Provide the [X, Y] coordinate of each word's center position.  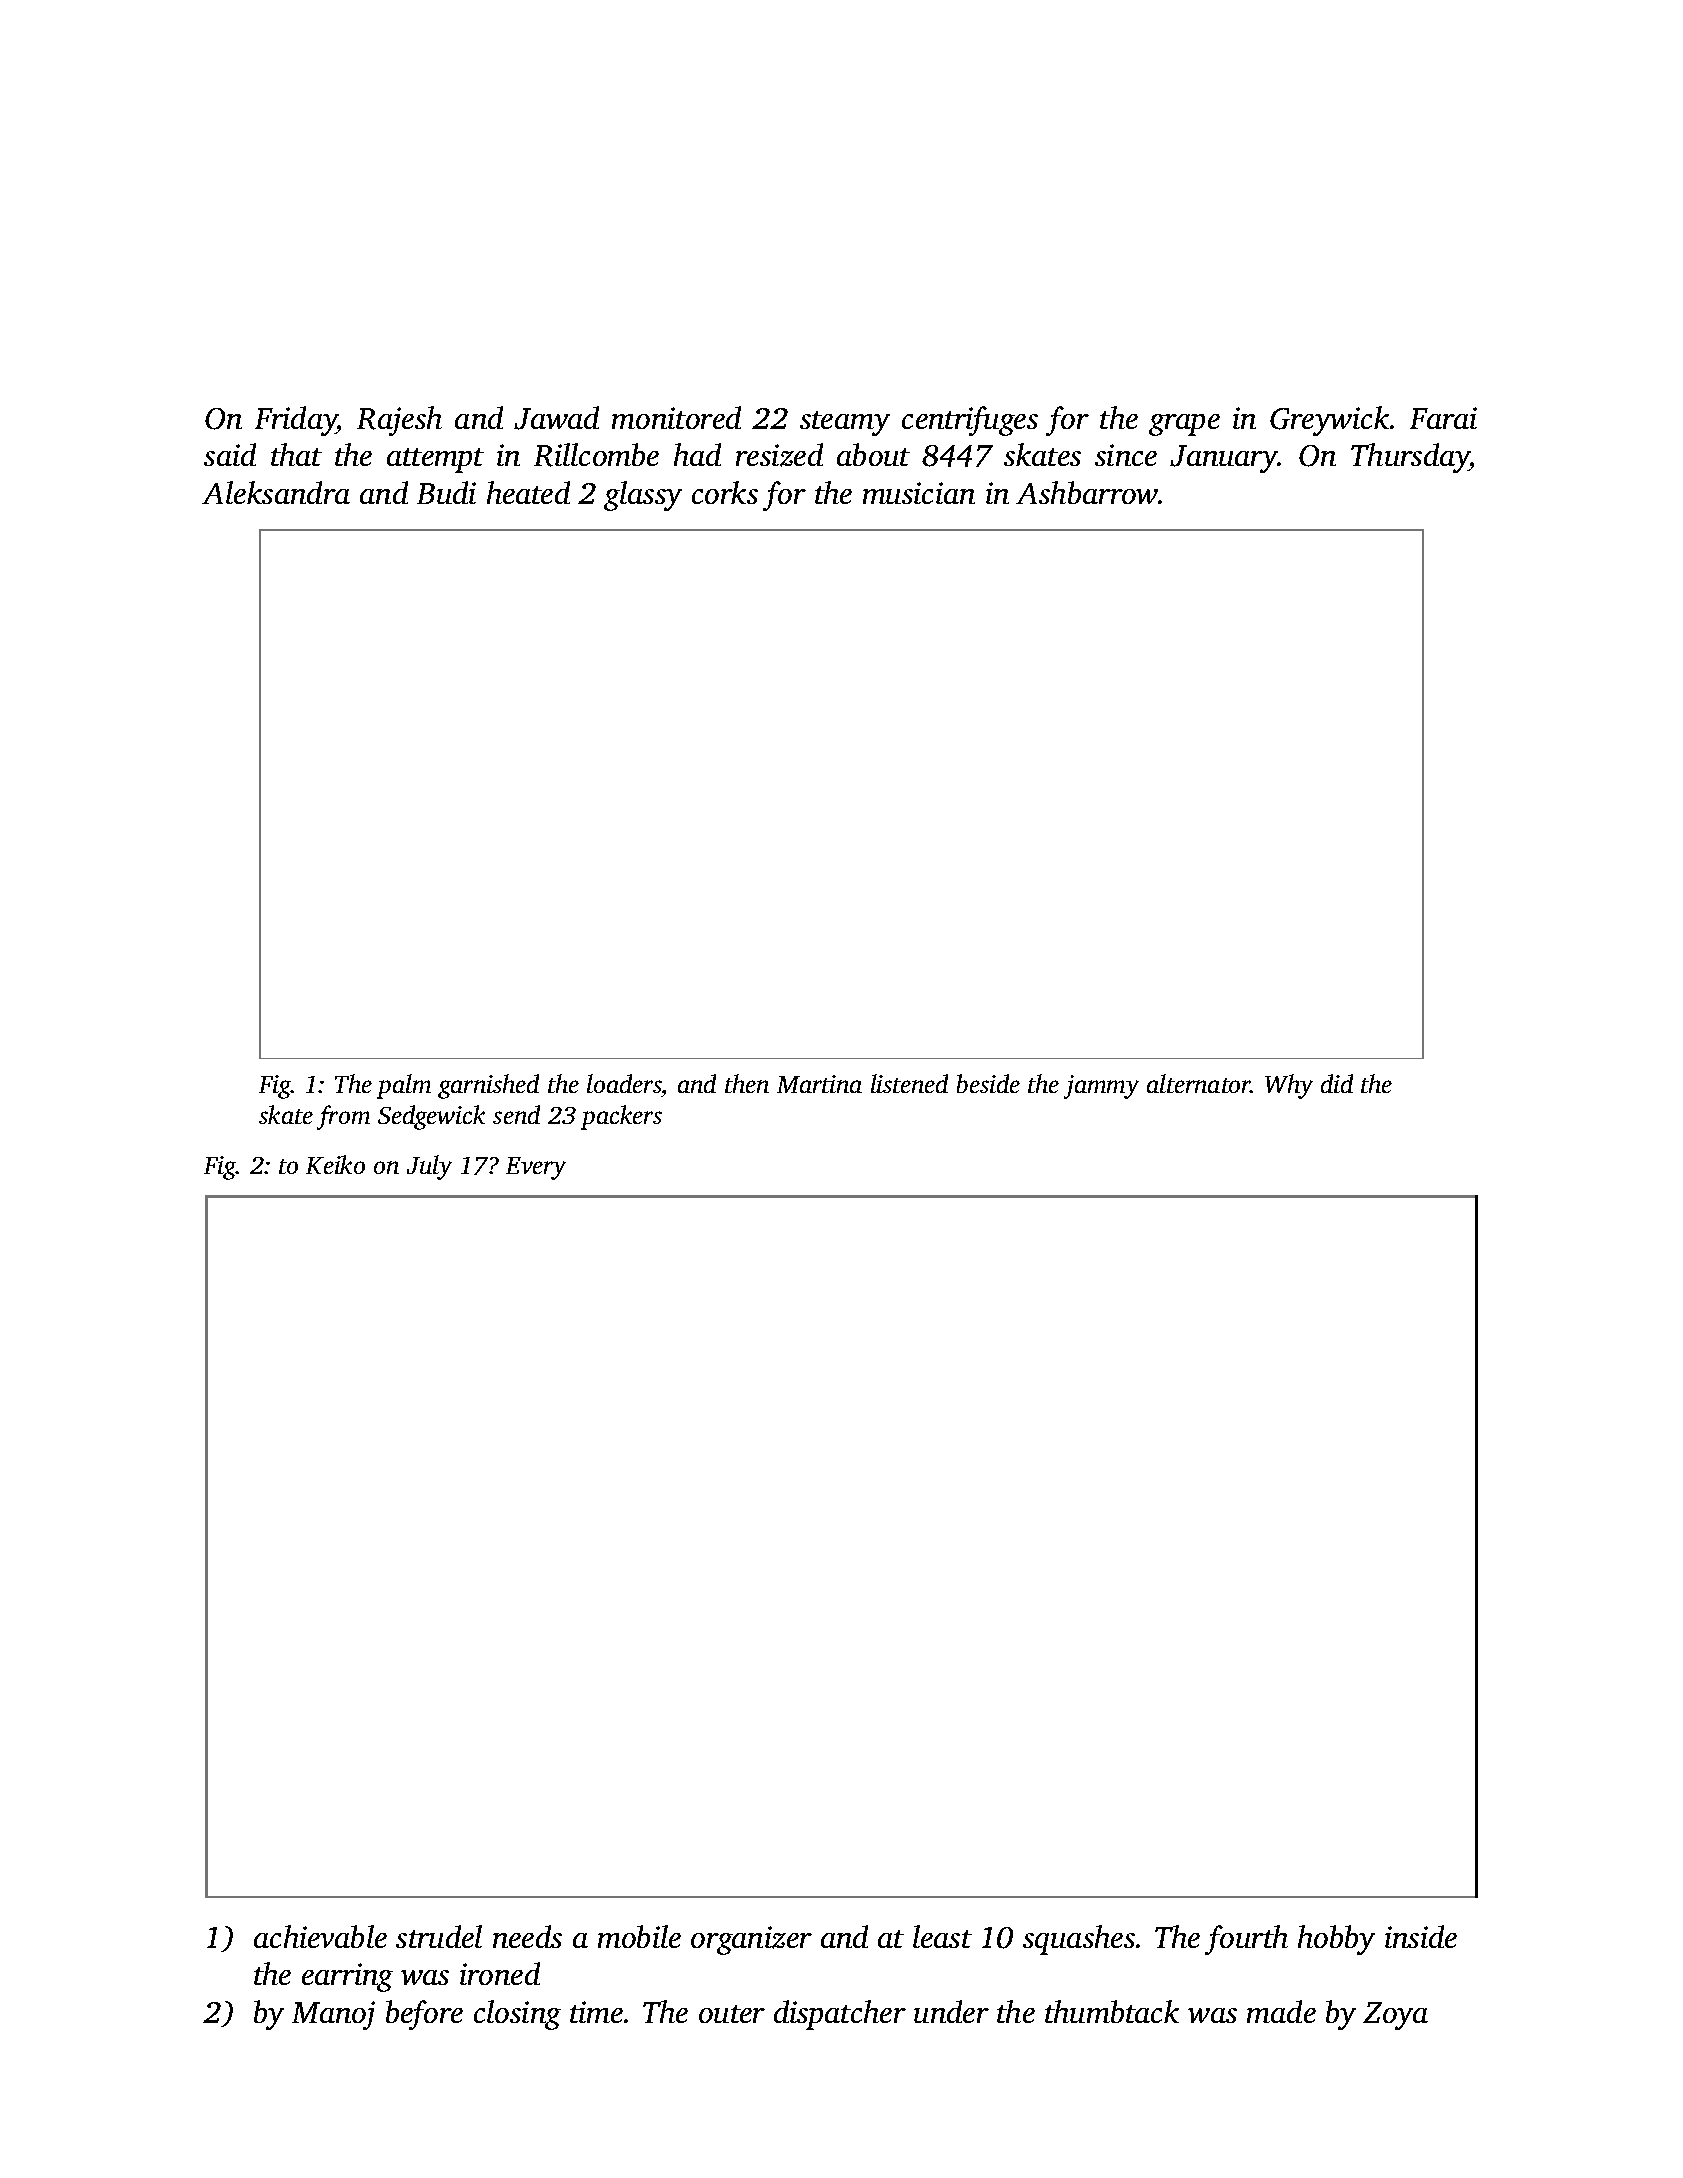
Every [536, 1168]
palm [404, 1086]
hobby [1336, 1940]
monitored [676, 417]
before [424, 2015]
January [1224, 459]
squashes [1079, 1940]
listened [909, 1083]
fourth [1246, 1940]
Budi [446, 492]
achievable [320, 1936]
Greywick [1329, 421]
